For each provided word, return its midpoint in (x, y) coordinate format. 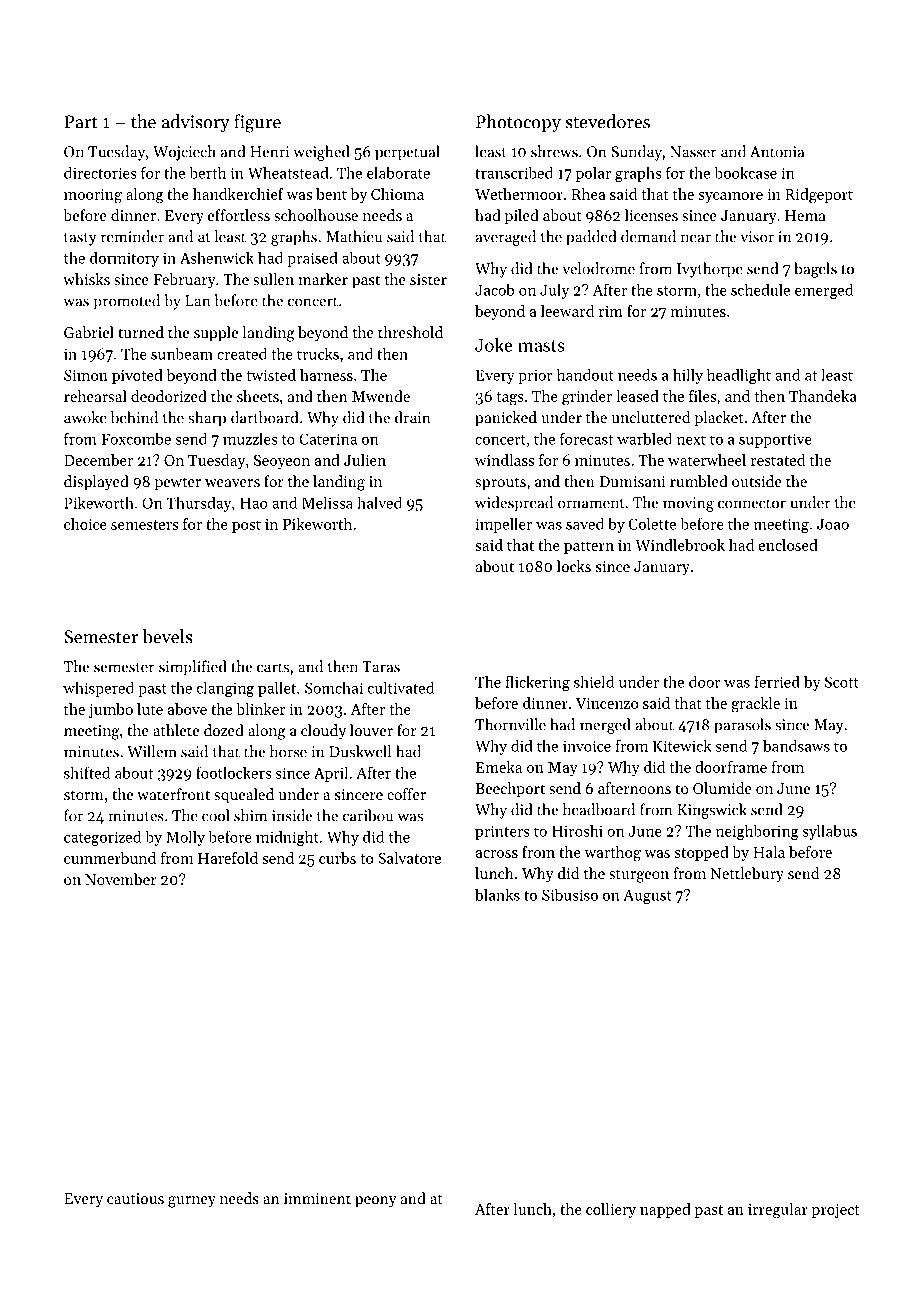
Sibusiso (570, 894)
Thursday (198, 504)
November (121, 879)
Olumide (722, 788)
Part (81, 122)
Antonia (777, 152)
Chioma (397, 194)
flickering (537, 683)
